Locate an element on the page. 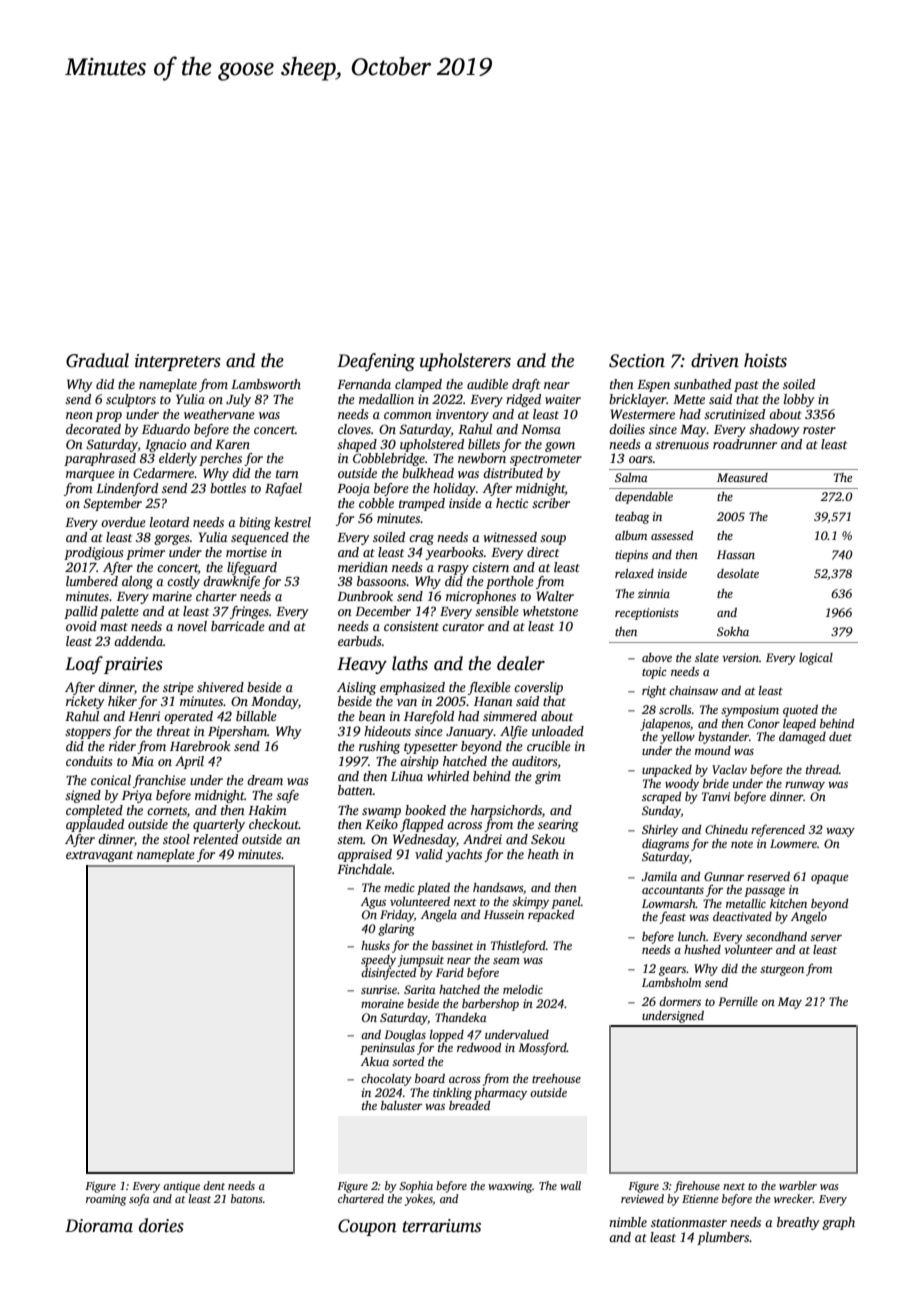 This page has height=1308, width=924. waxy is located at coordinates (840, 832).
